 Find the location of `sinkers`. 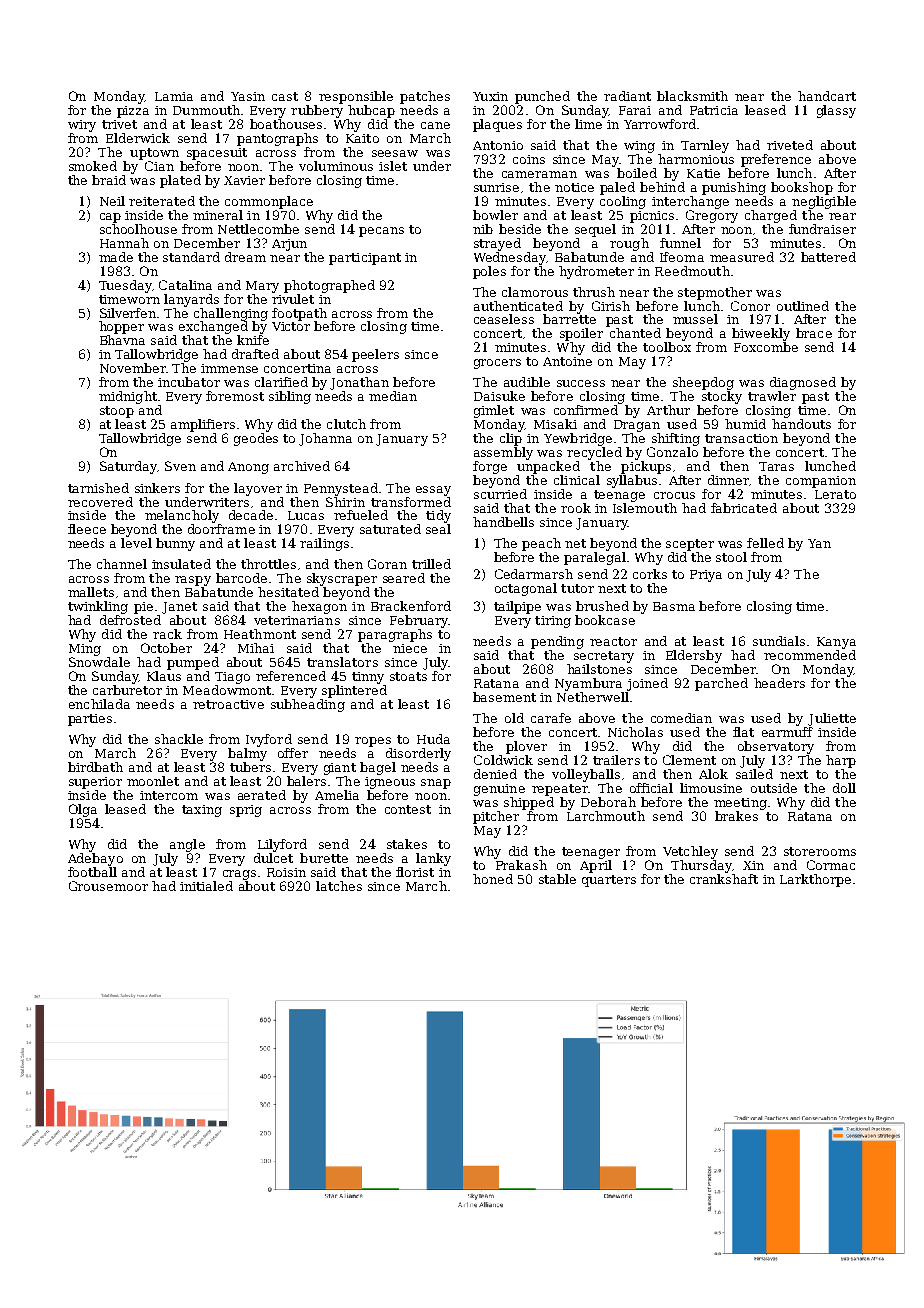

sinkers is located at coordinates (157, 488).
